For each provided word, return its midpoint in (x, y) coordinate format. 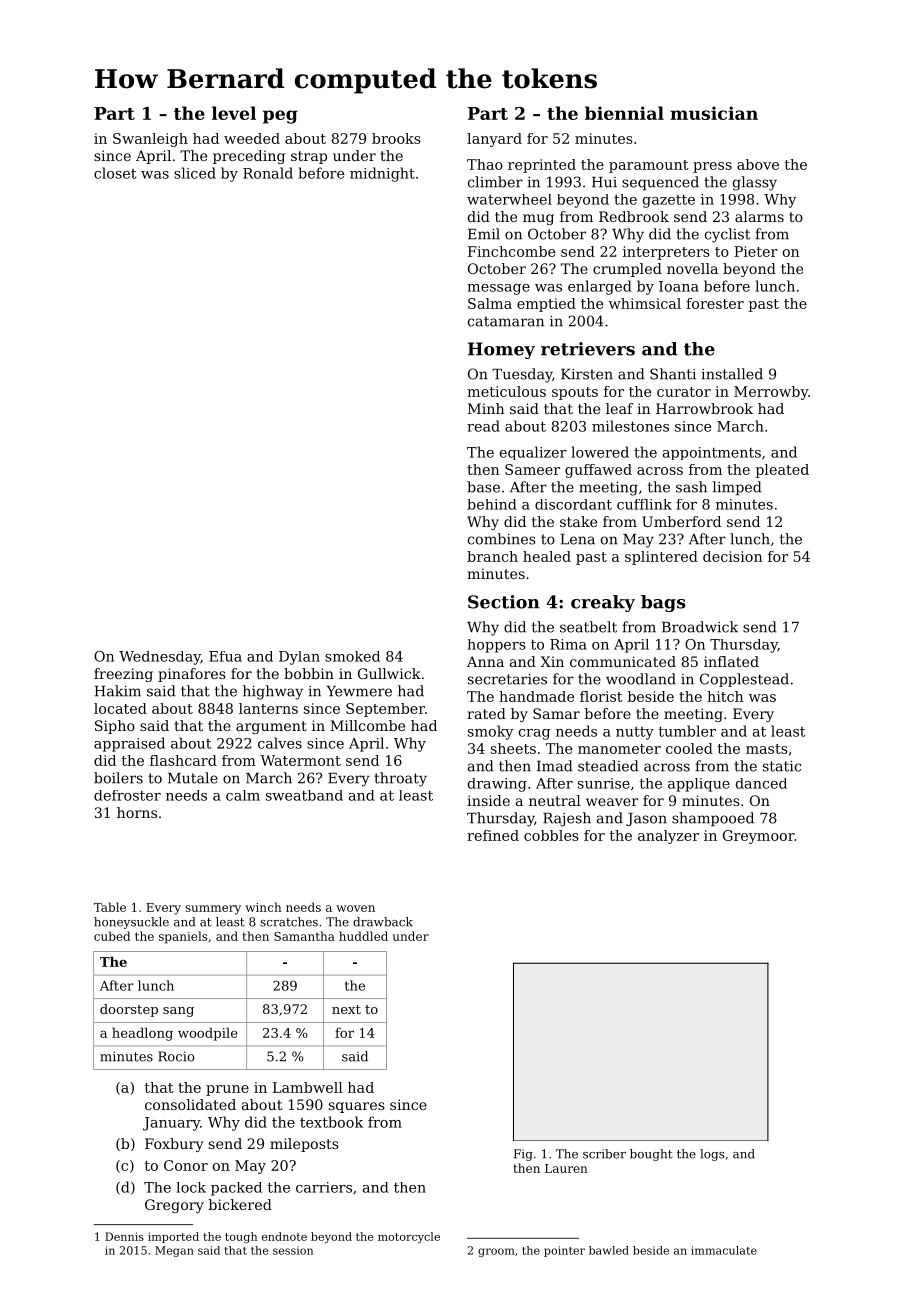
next (346, 1009)
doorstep (129, 1010)
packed (236, 1189)
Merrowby (771, 393)
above (758, 164)
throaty (400, 779)
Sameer (532, 469)
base (483, 487)
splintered (661, 558)
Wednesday (160, 658)
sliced (195, 173)
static (782, 766)
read (483, 426)
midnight (382, 174)
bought (651, 1155)
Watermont (300, 760)
